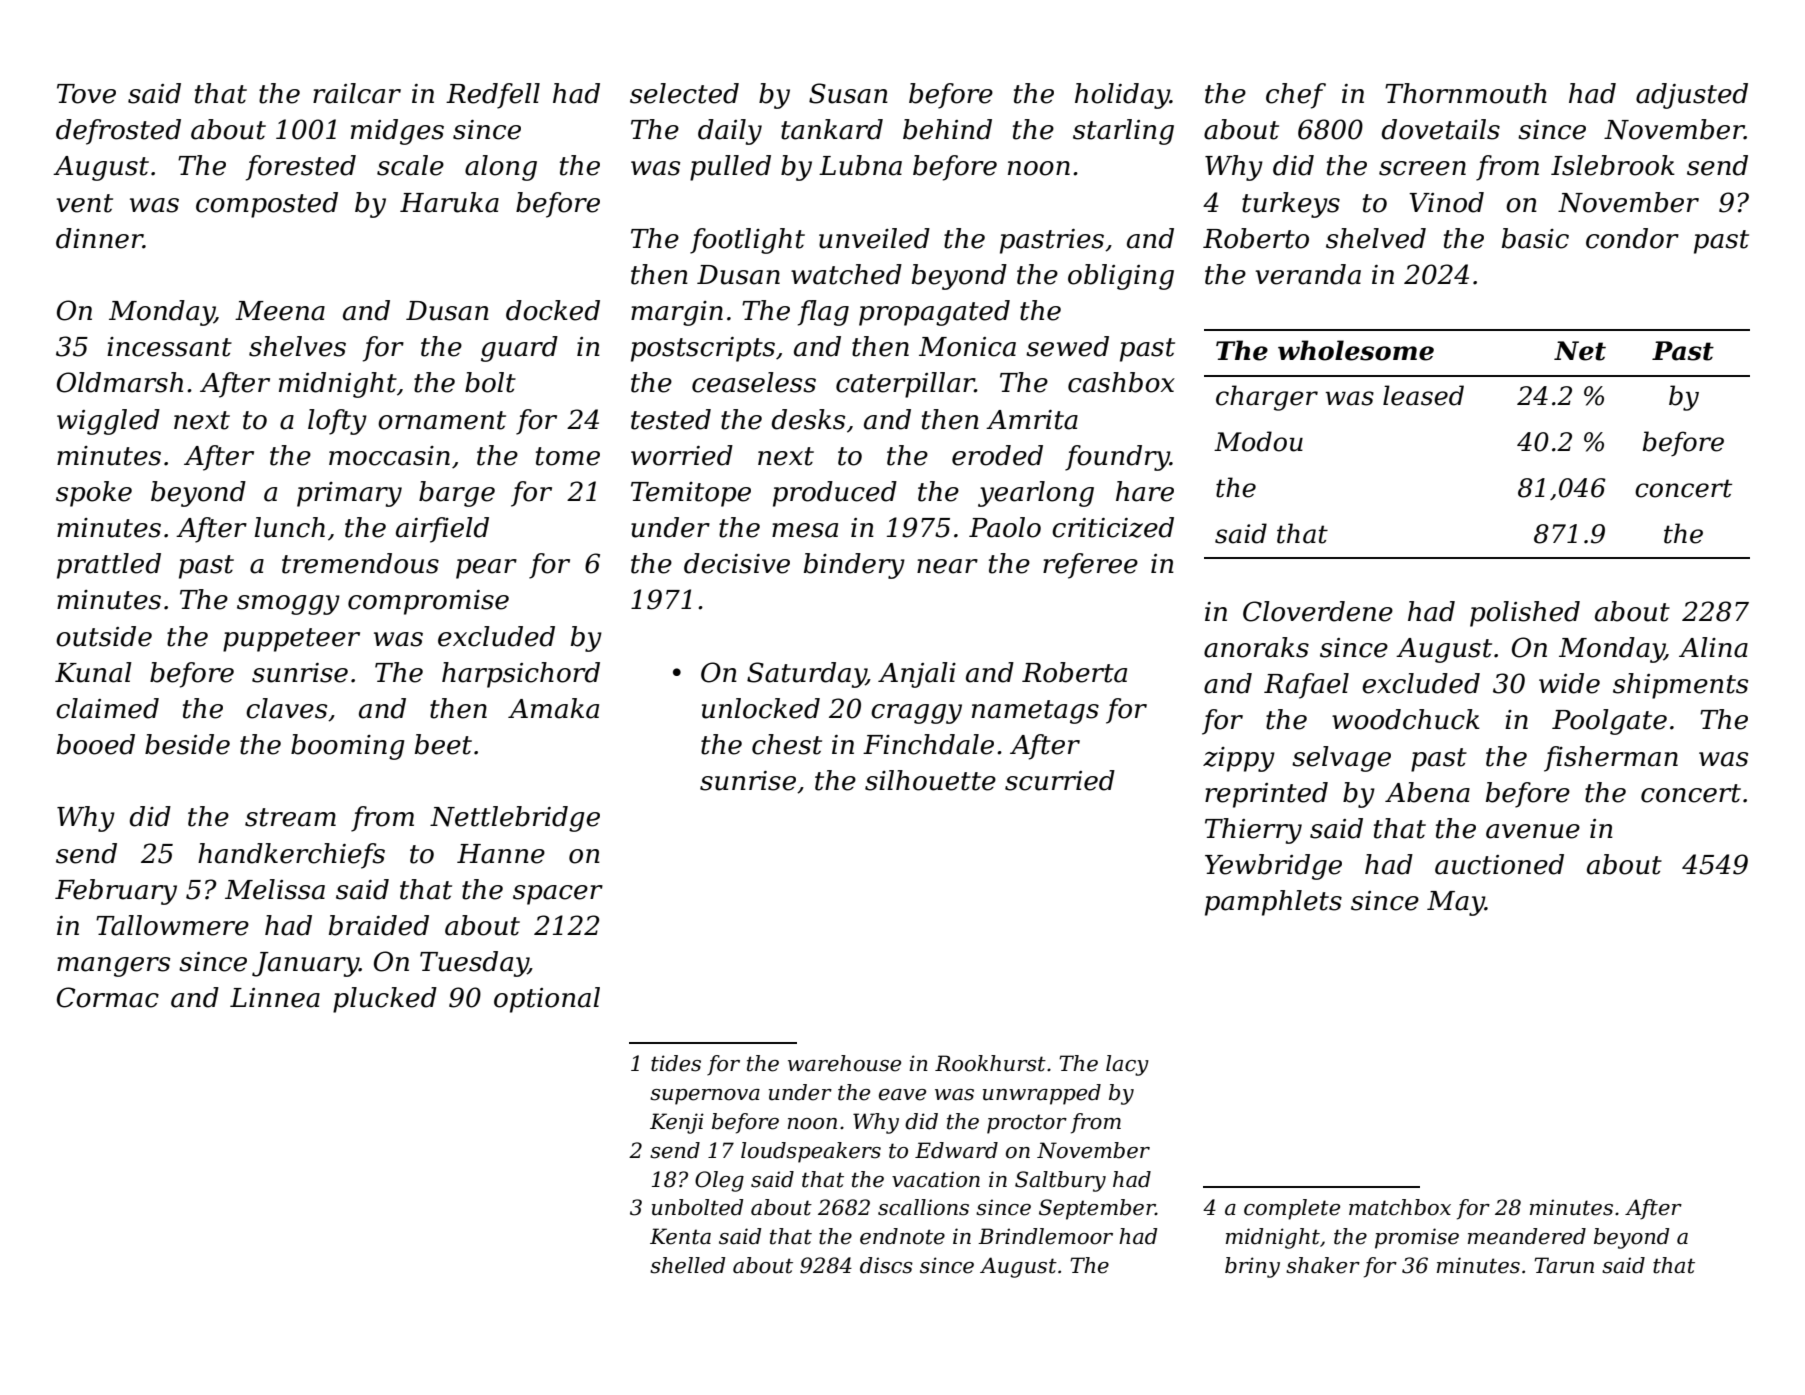 The width and height of the screenshot is (1805, 1395). I want to click on Haruka, so click(449, 202).
